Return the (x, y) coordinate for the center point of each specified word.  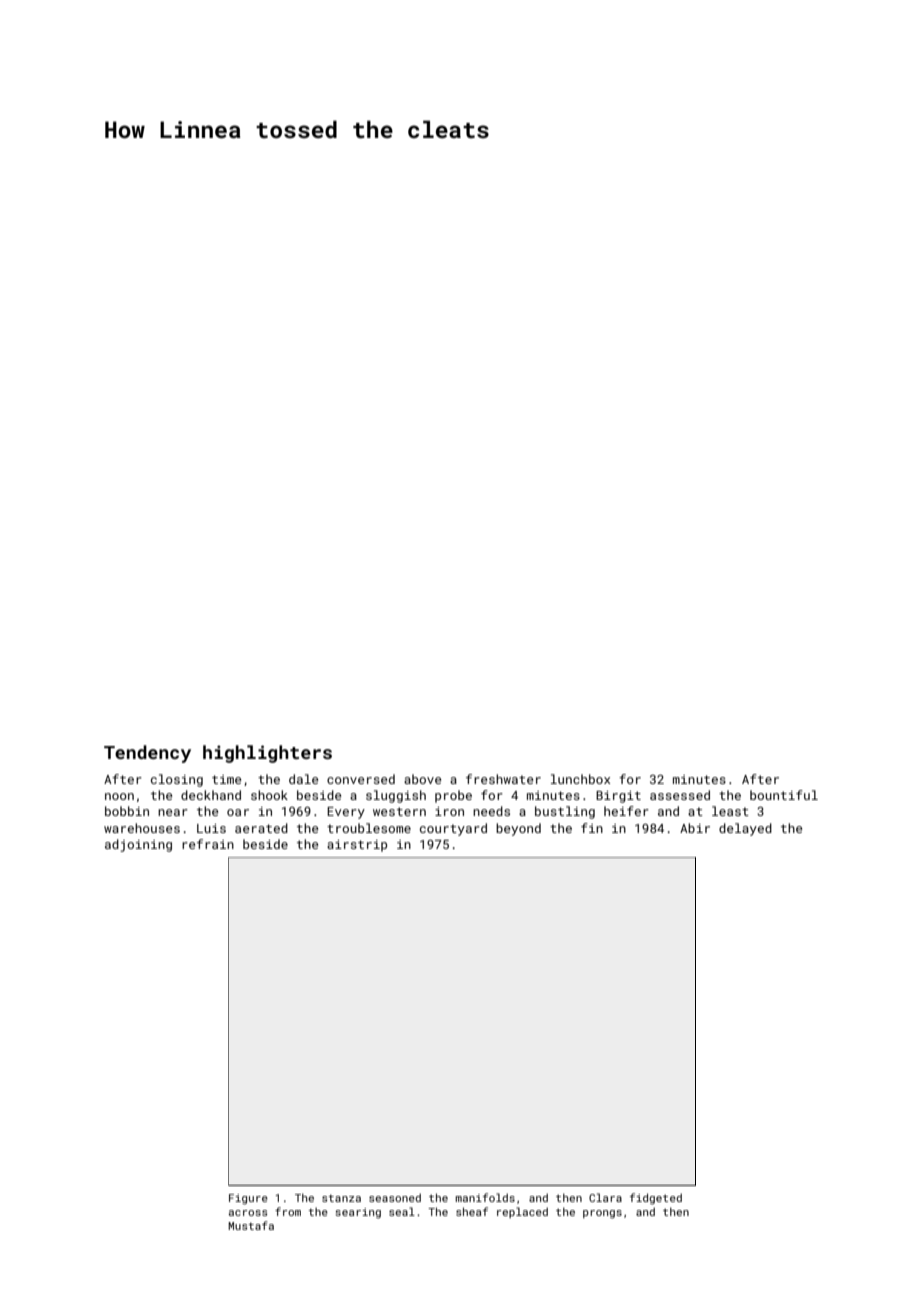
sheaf (472, 1211)
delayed (745, 829)
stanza (341, 1198)
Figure (248, 1199)
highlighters (267, 754)
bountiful (784, 795)
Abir (695, 828)
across (248, 1213)
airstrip (357, 846)
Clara (605, 1197)
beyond (518, 829)
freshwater (503, 779)
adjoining (138, 845)
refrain (208, 844)
